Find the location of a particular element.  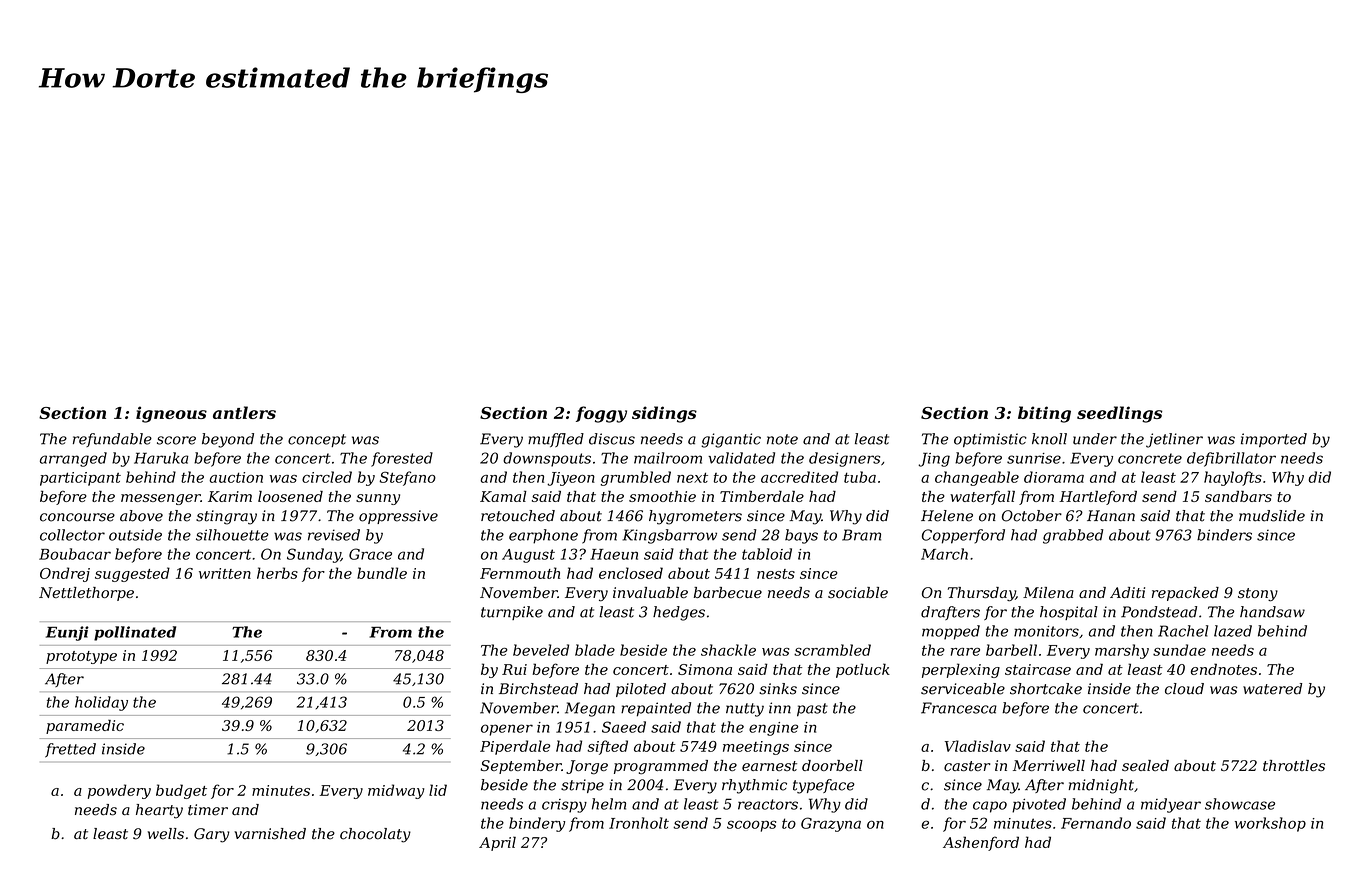

igneous is located at coordinates (171, 414).
